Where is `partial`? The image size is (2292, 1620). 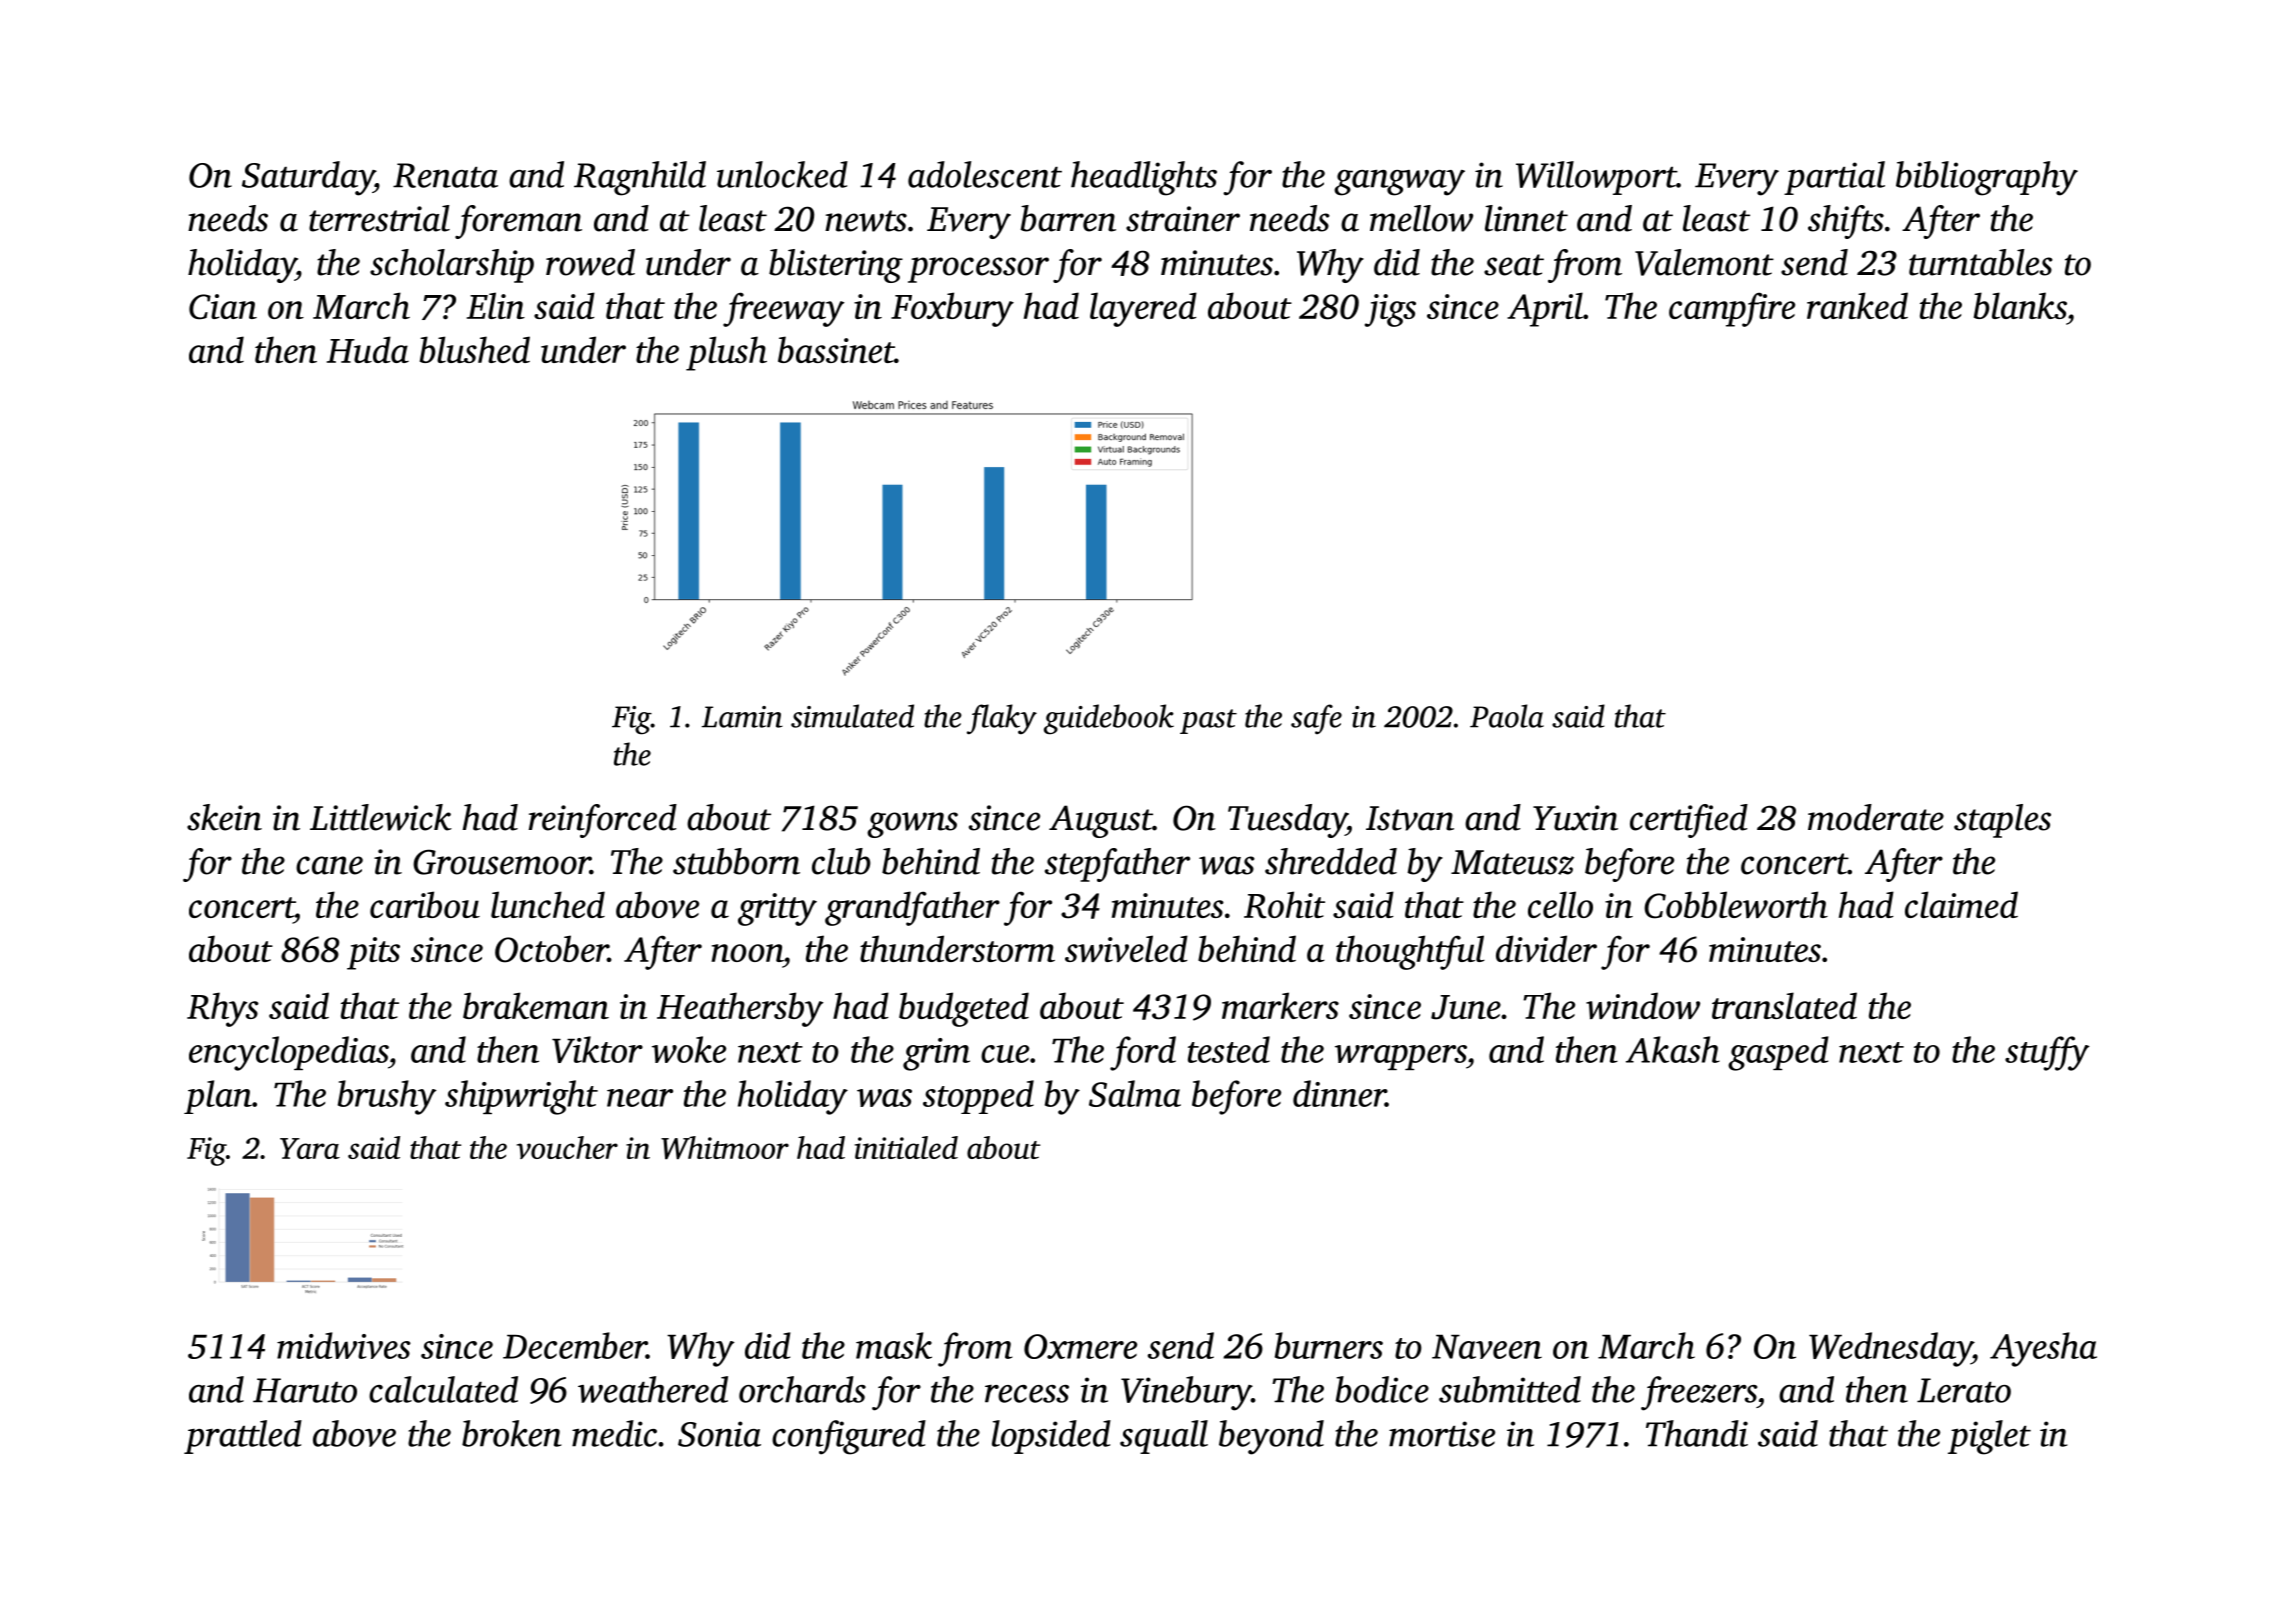 partial is located at coordinates (1834, 178).
